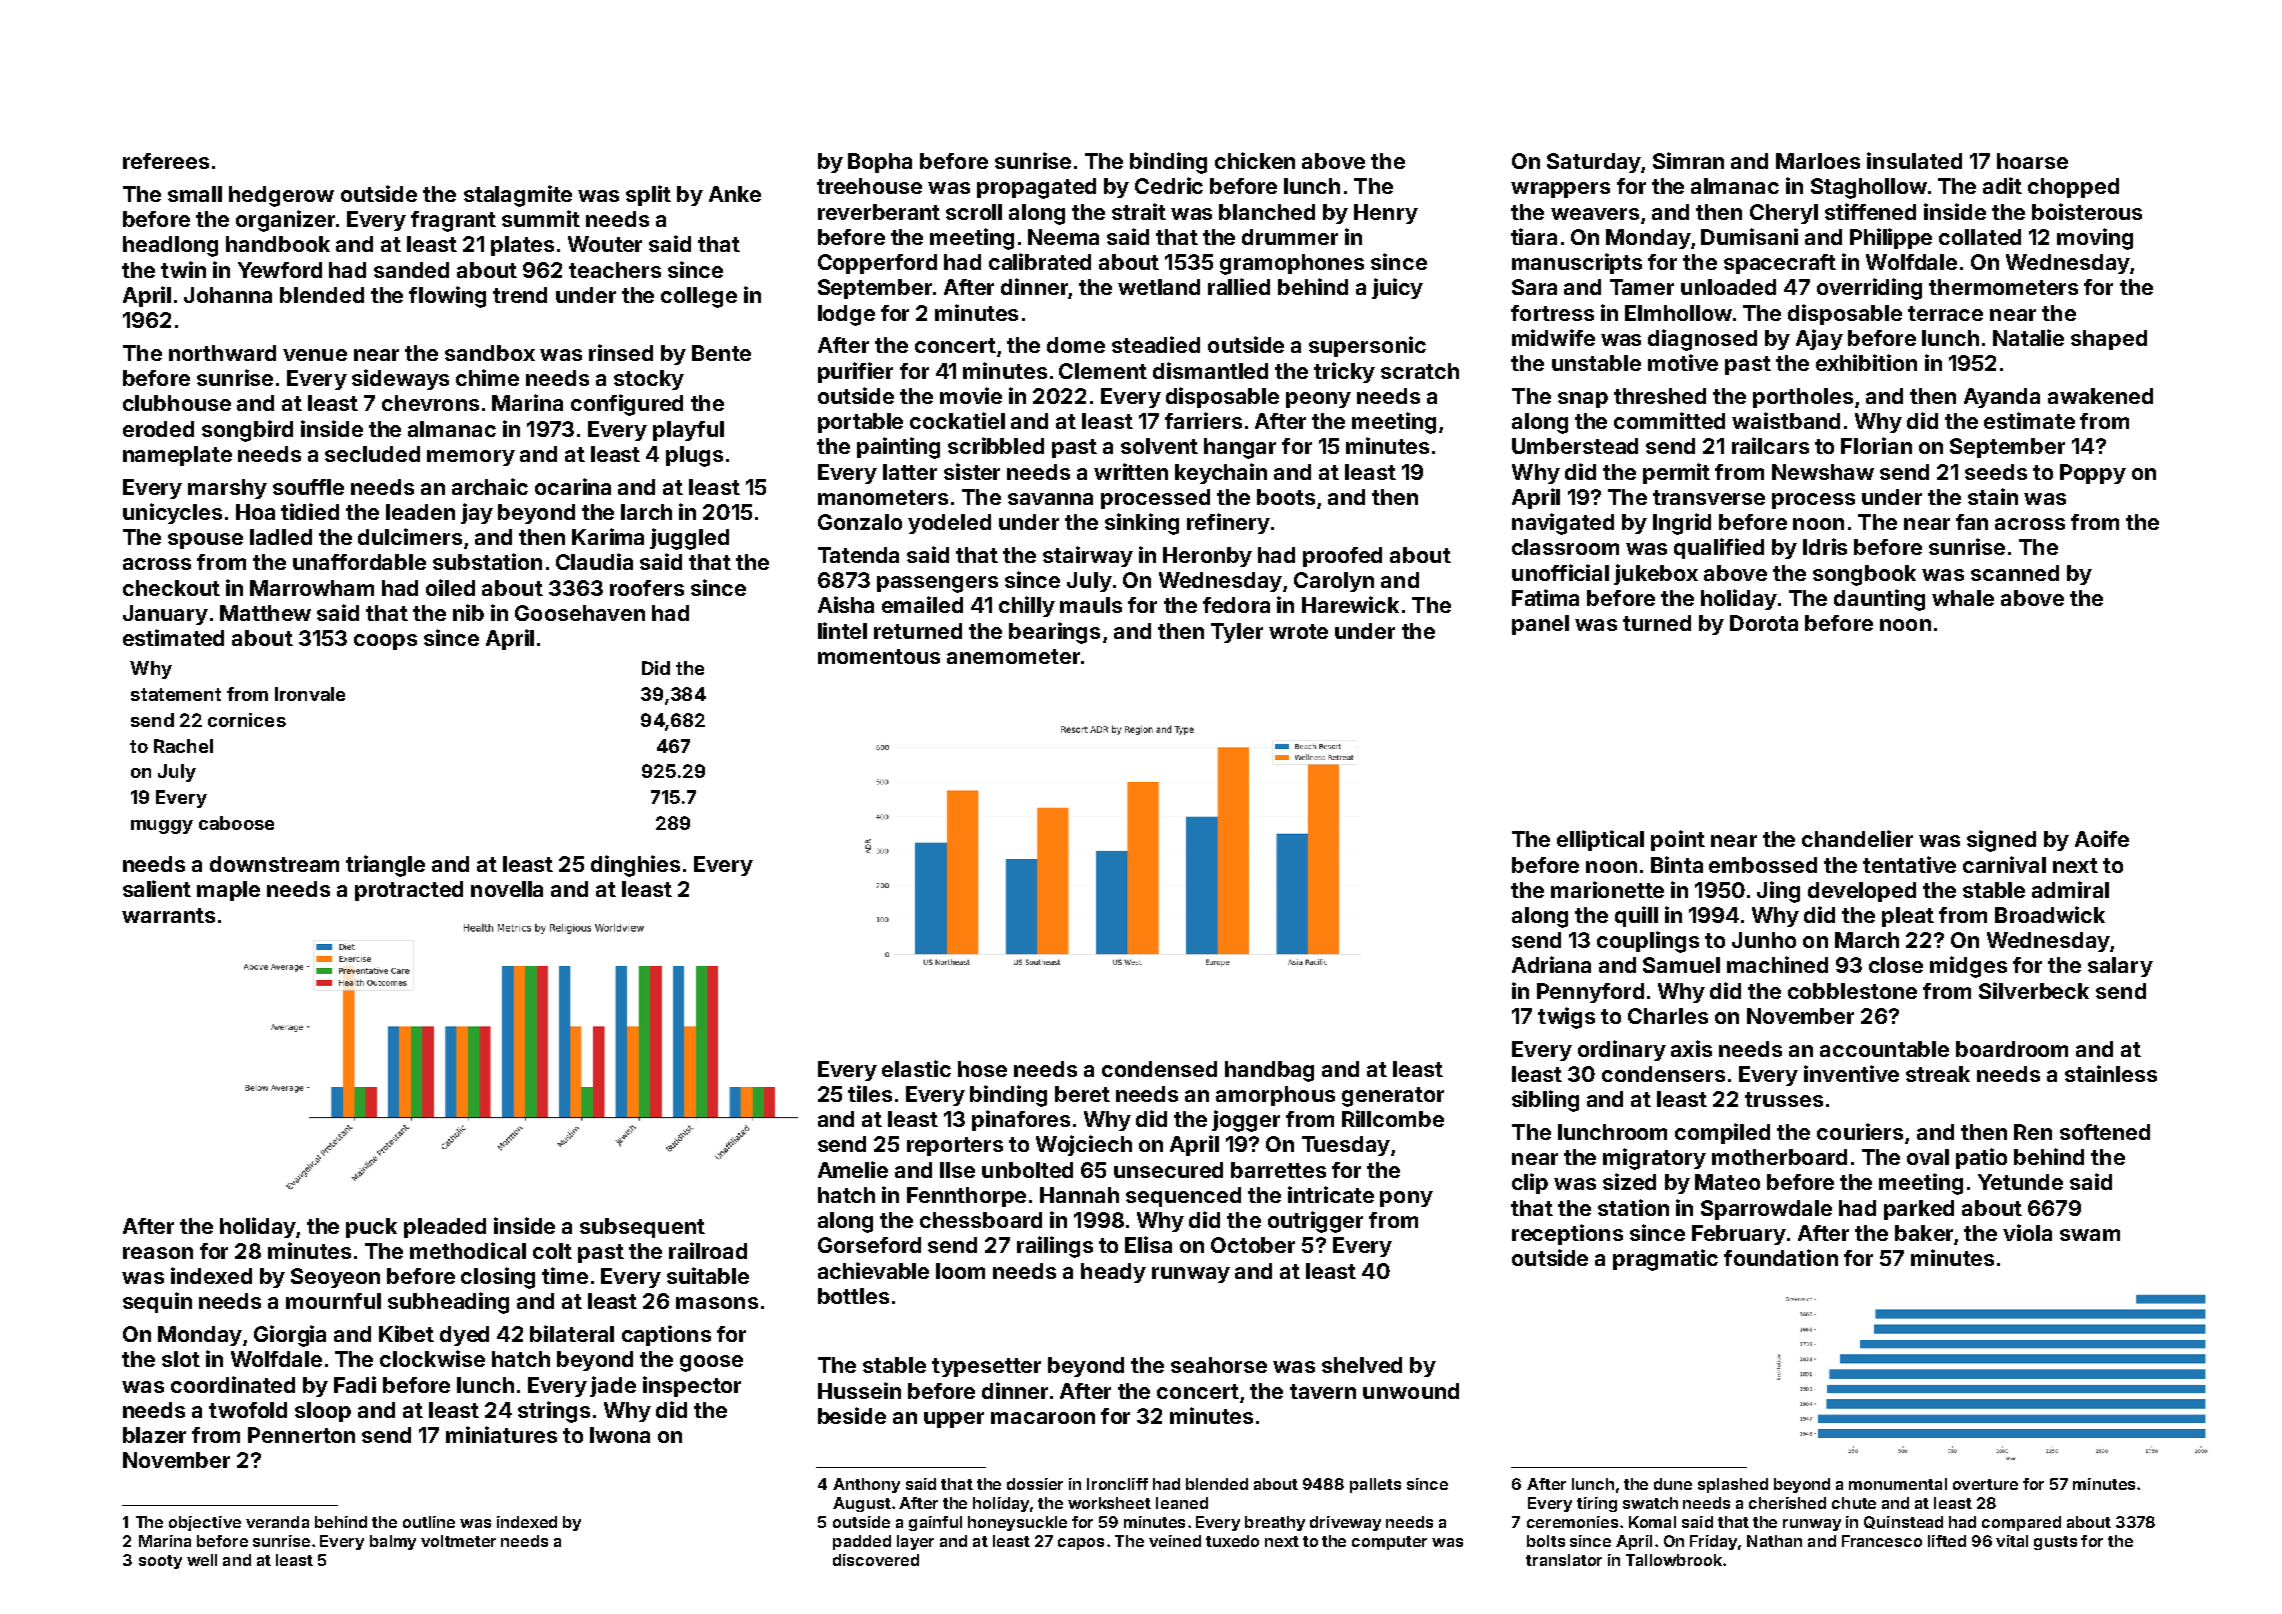 This screenshot has width=2282, height=1614. I want to click on softened, so click(2105, 1132).
